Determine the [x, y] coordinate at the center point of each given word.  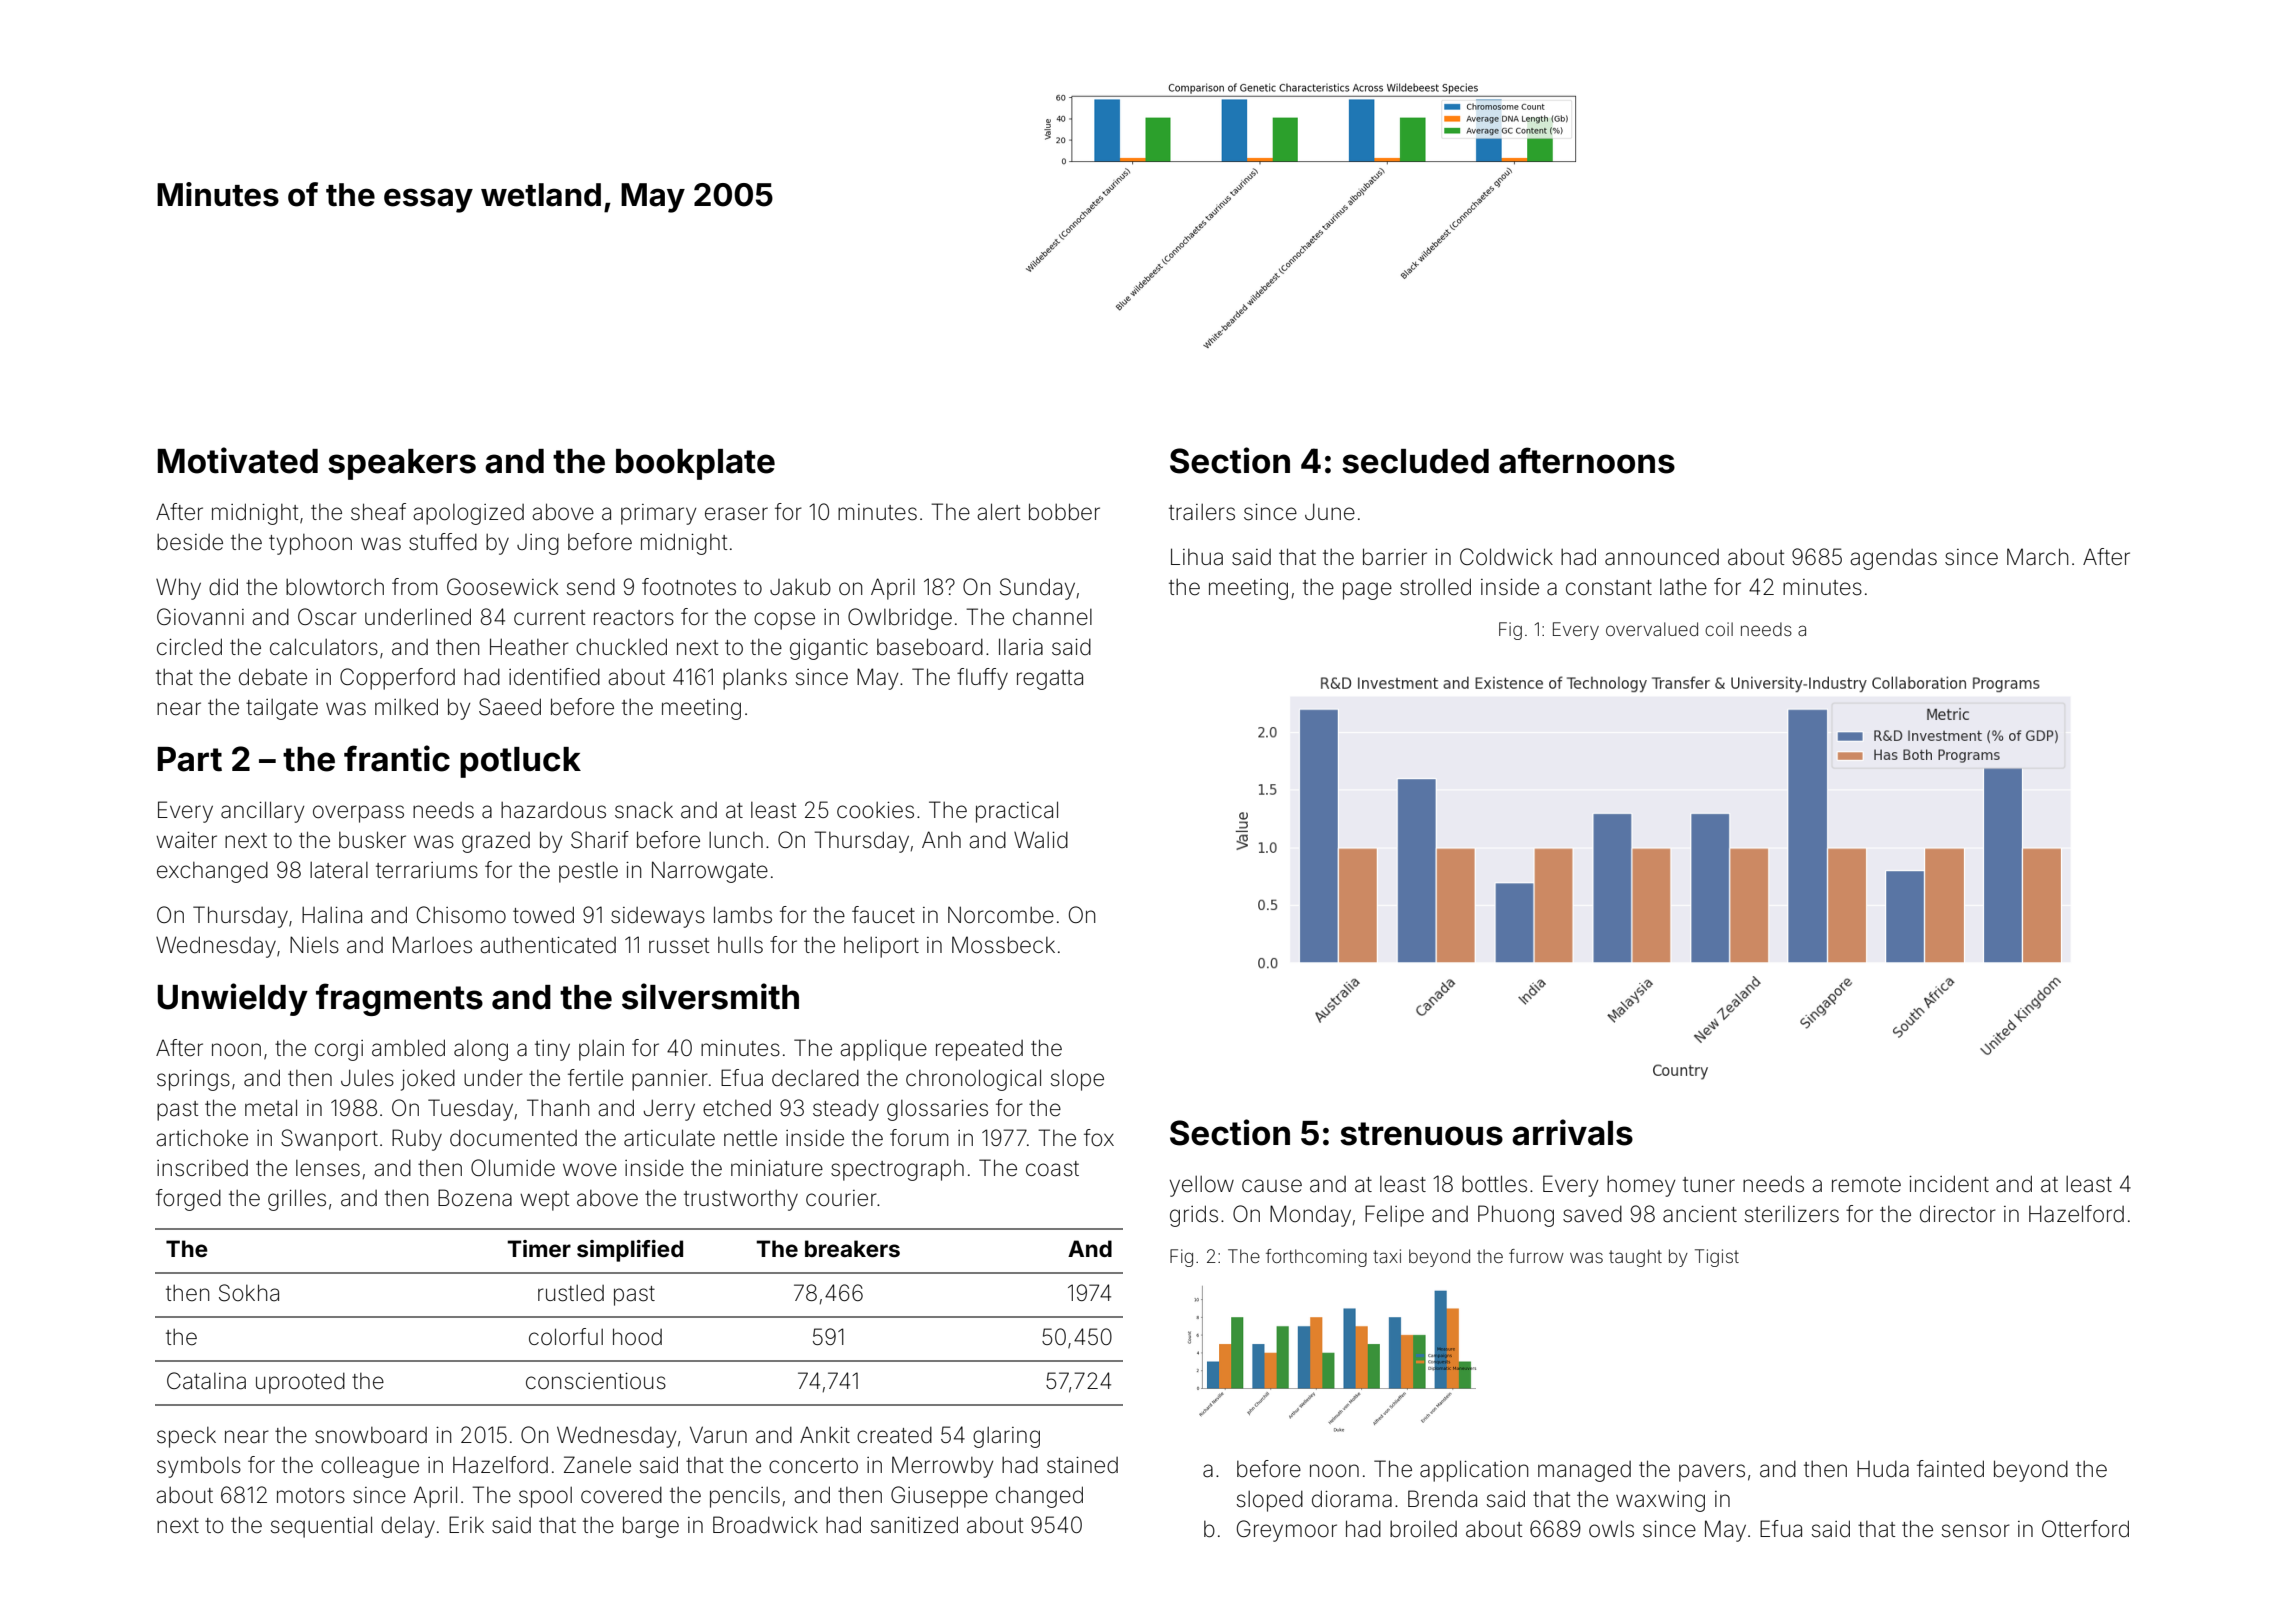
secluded [1415, 461]
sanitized [914, 1525]
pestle [588, 872]
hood [637, 1337]
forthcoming [1316, 1258]
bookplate [695, 464]
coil [1719, 629]
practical [1017, 812]
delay [408, 1527]
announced [1662, 557]
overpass [358, 814]
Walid [1041, 840]
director [1958, 1214]
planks [755, 679]
